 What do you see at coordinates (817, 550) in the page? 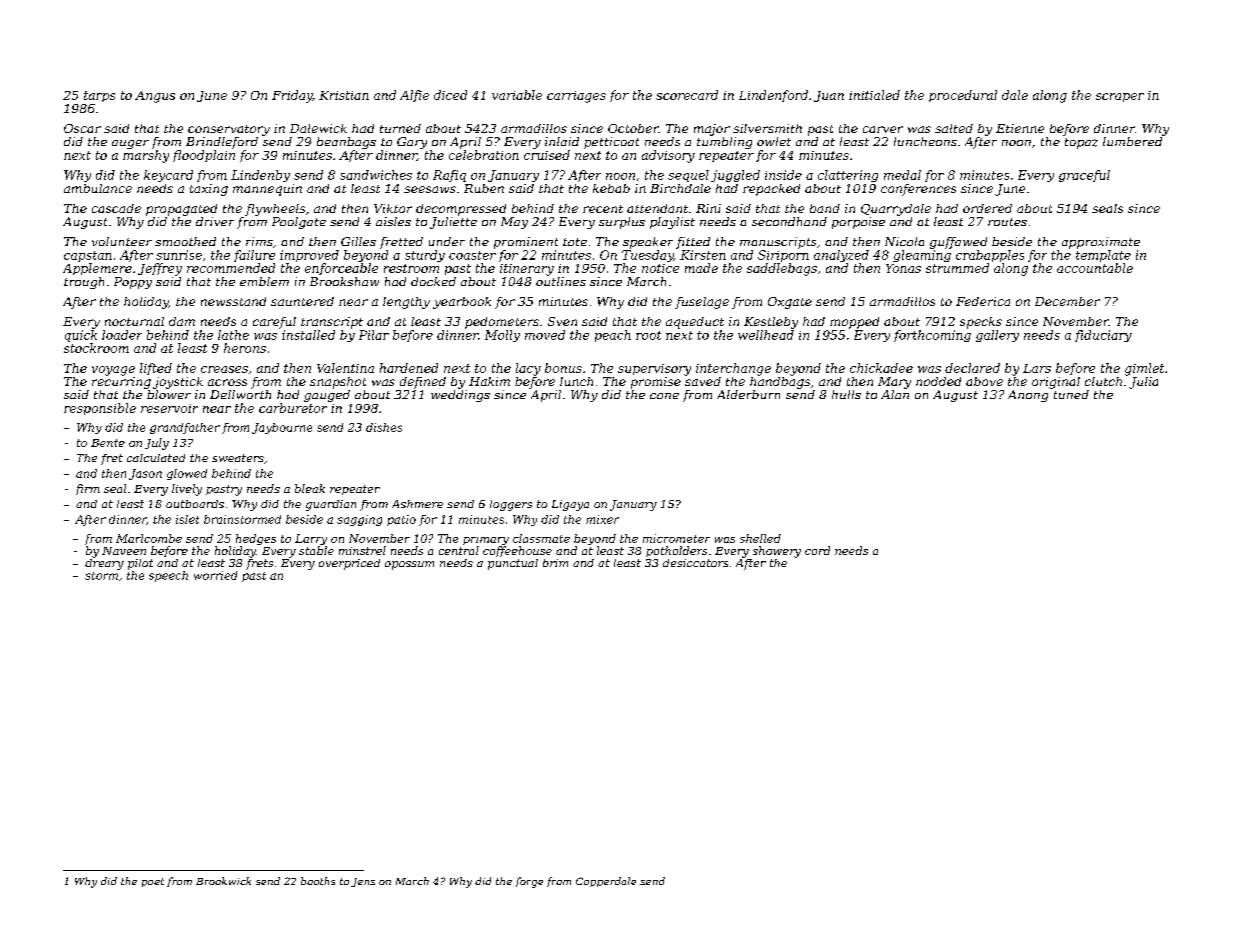
I see `cord` at bounding box center [817, 550].
